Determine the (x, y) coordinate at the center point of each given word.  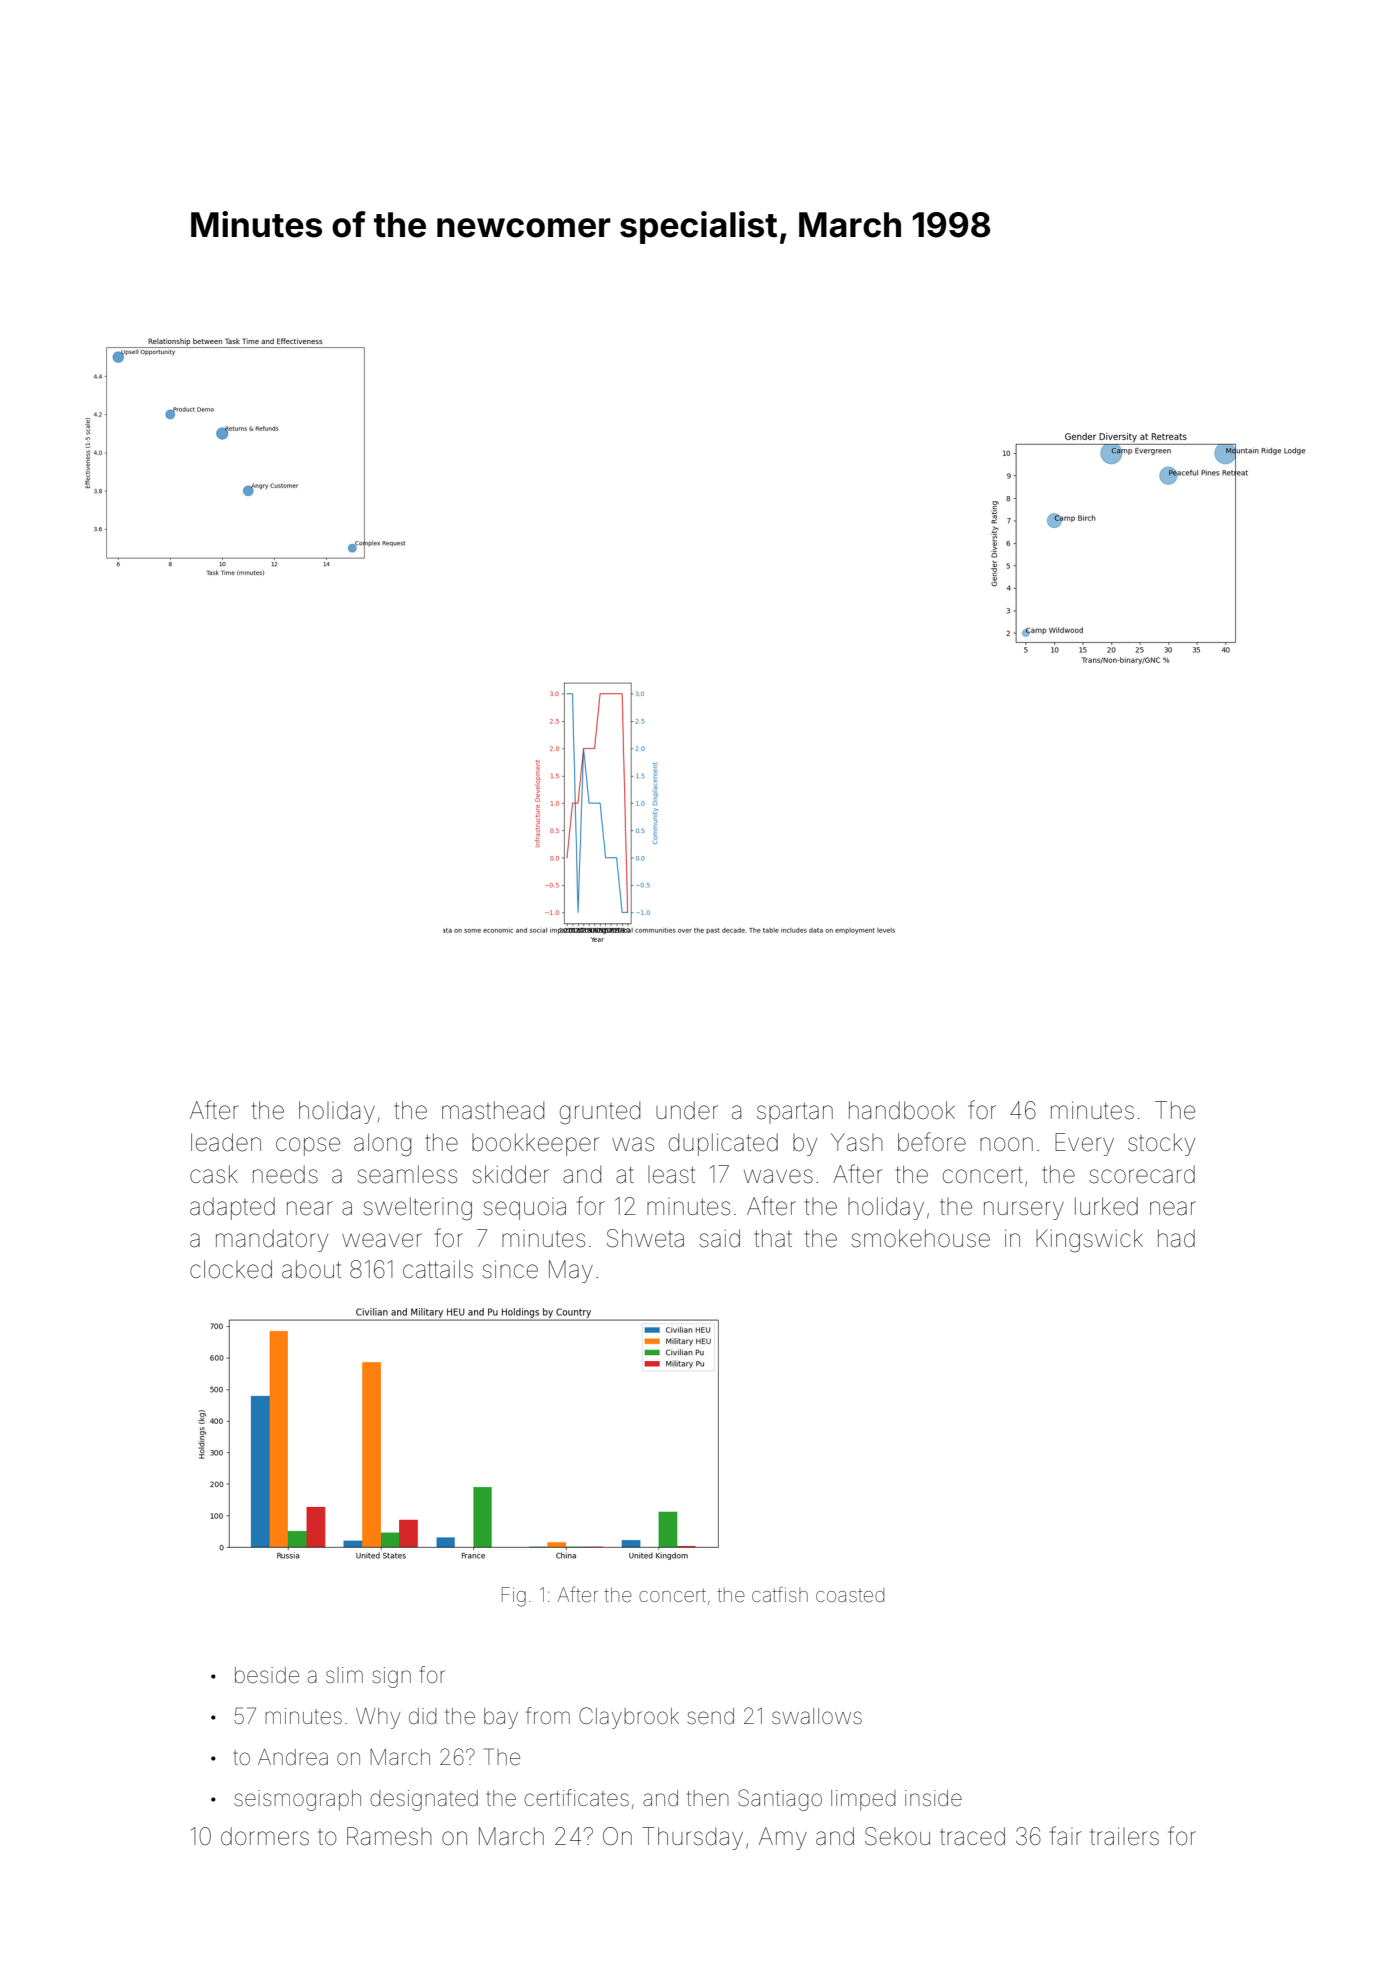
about (311, 1269)
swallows (817, 1716)
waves (778, 1176)
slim (344, 1675)
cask (214, 1174)
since (510, 1269)
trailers (1124, 1836)
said (719, 1238)
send (710, 1716)
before (932, 1142)
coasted (850, 1595)
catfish (780, 1594)
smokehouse (920, 1238)
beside (267, 1675)
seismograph (297, 1800)
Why (378, 1718)
